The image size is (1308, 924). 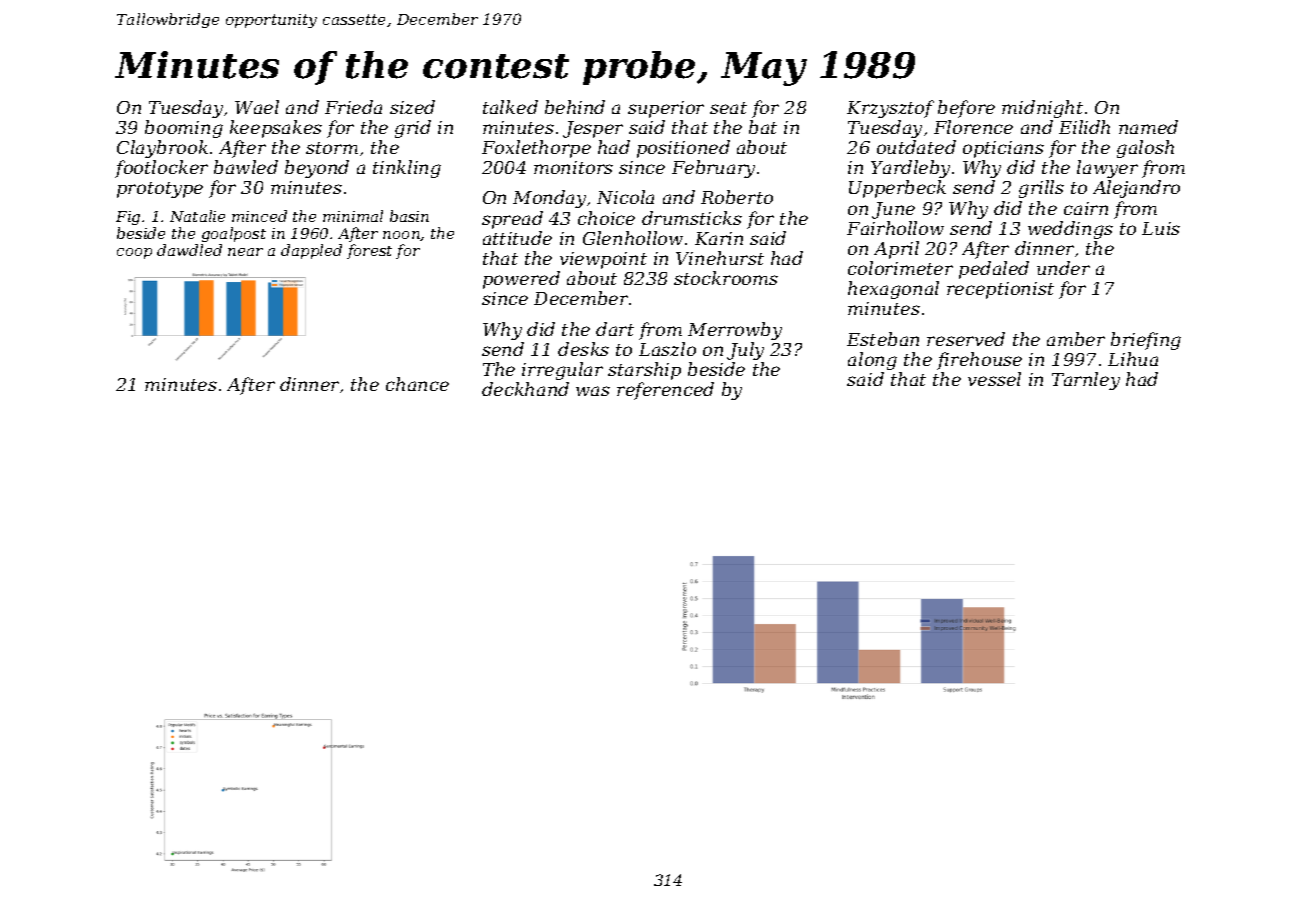 What do you see at coordinates (897, 189) in the screenshot?
I see `Upperbeck` at bounding box center [897, 189].
